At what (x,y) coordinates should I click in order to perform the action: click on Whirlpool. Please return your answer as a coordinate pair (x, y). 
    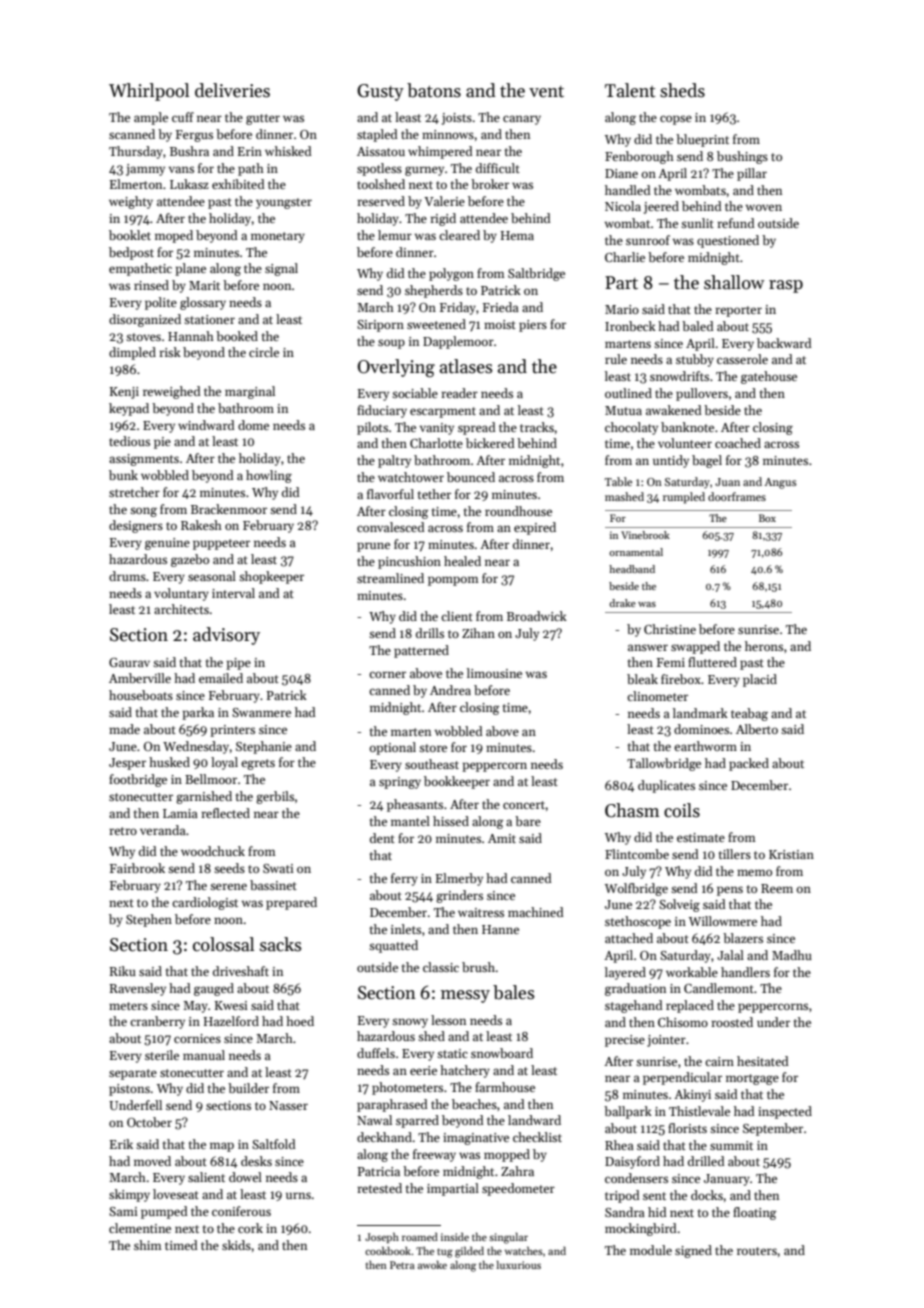
    Looking at the image, I should click on (149, 92).
